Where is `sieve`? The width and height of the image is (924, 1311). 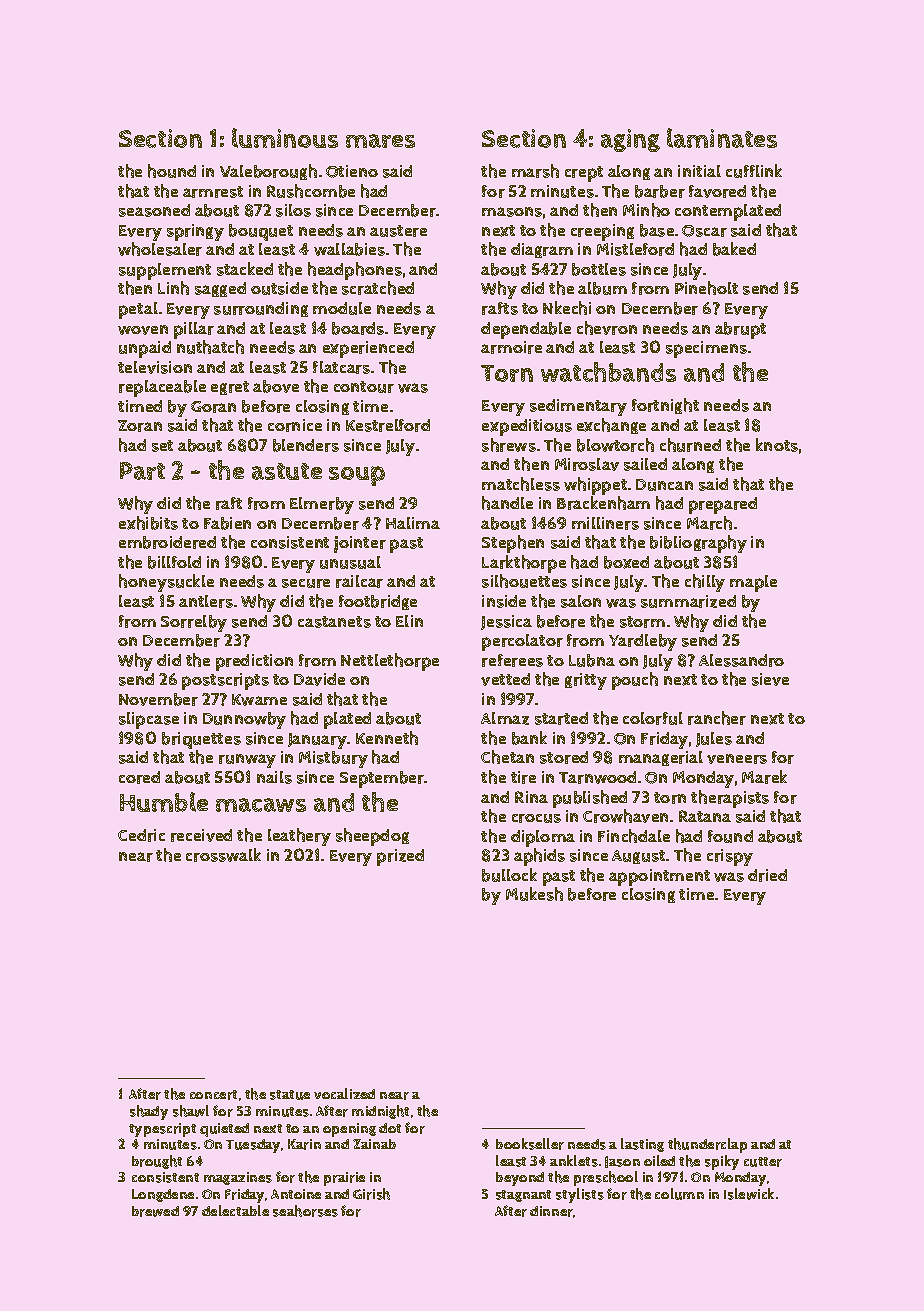 sieve is located at coordinates (770, 679).
